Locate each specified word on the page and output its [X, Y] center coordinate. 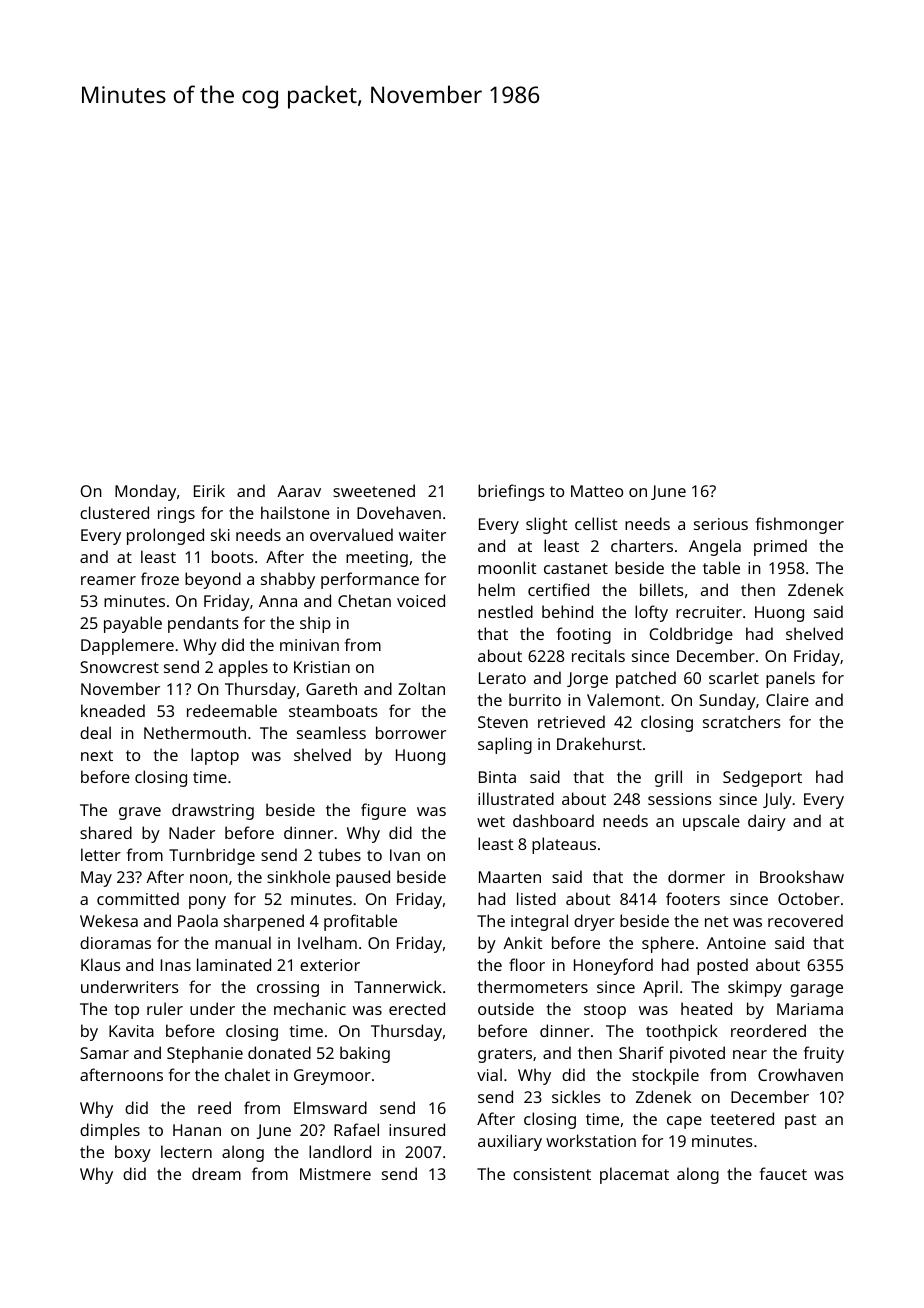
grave [140, 813]
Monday [145, 492]
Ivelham [327, 942]
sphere [668, 944]
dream [216, 1173]
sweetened [374, 490]
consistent [552, 1174]
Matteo [597, 491]
